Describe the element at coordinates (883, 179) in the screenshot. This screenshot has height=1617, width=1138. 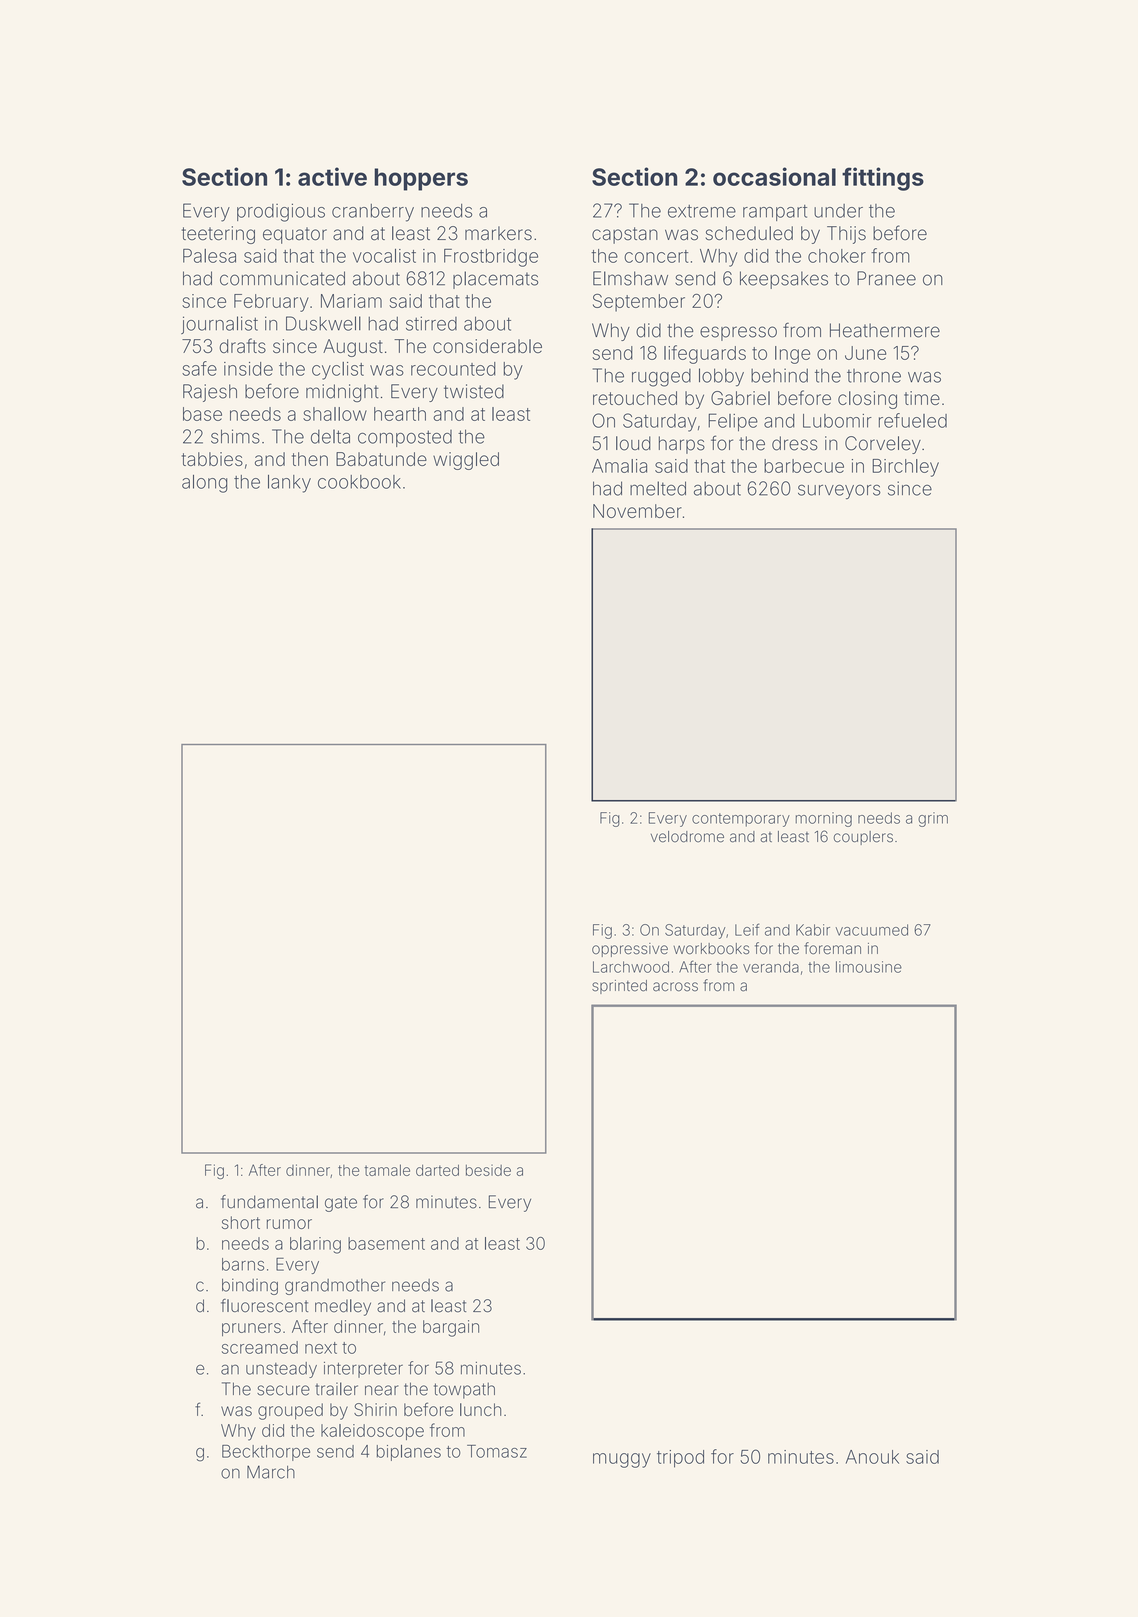
I see `fittings` at that location.
